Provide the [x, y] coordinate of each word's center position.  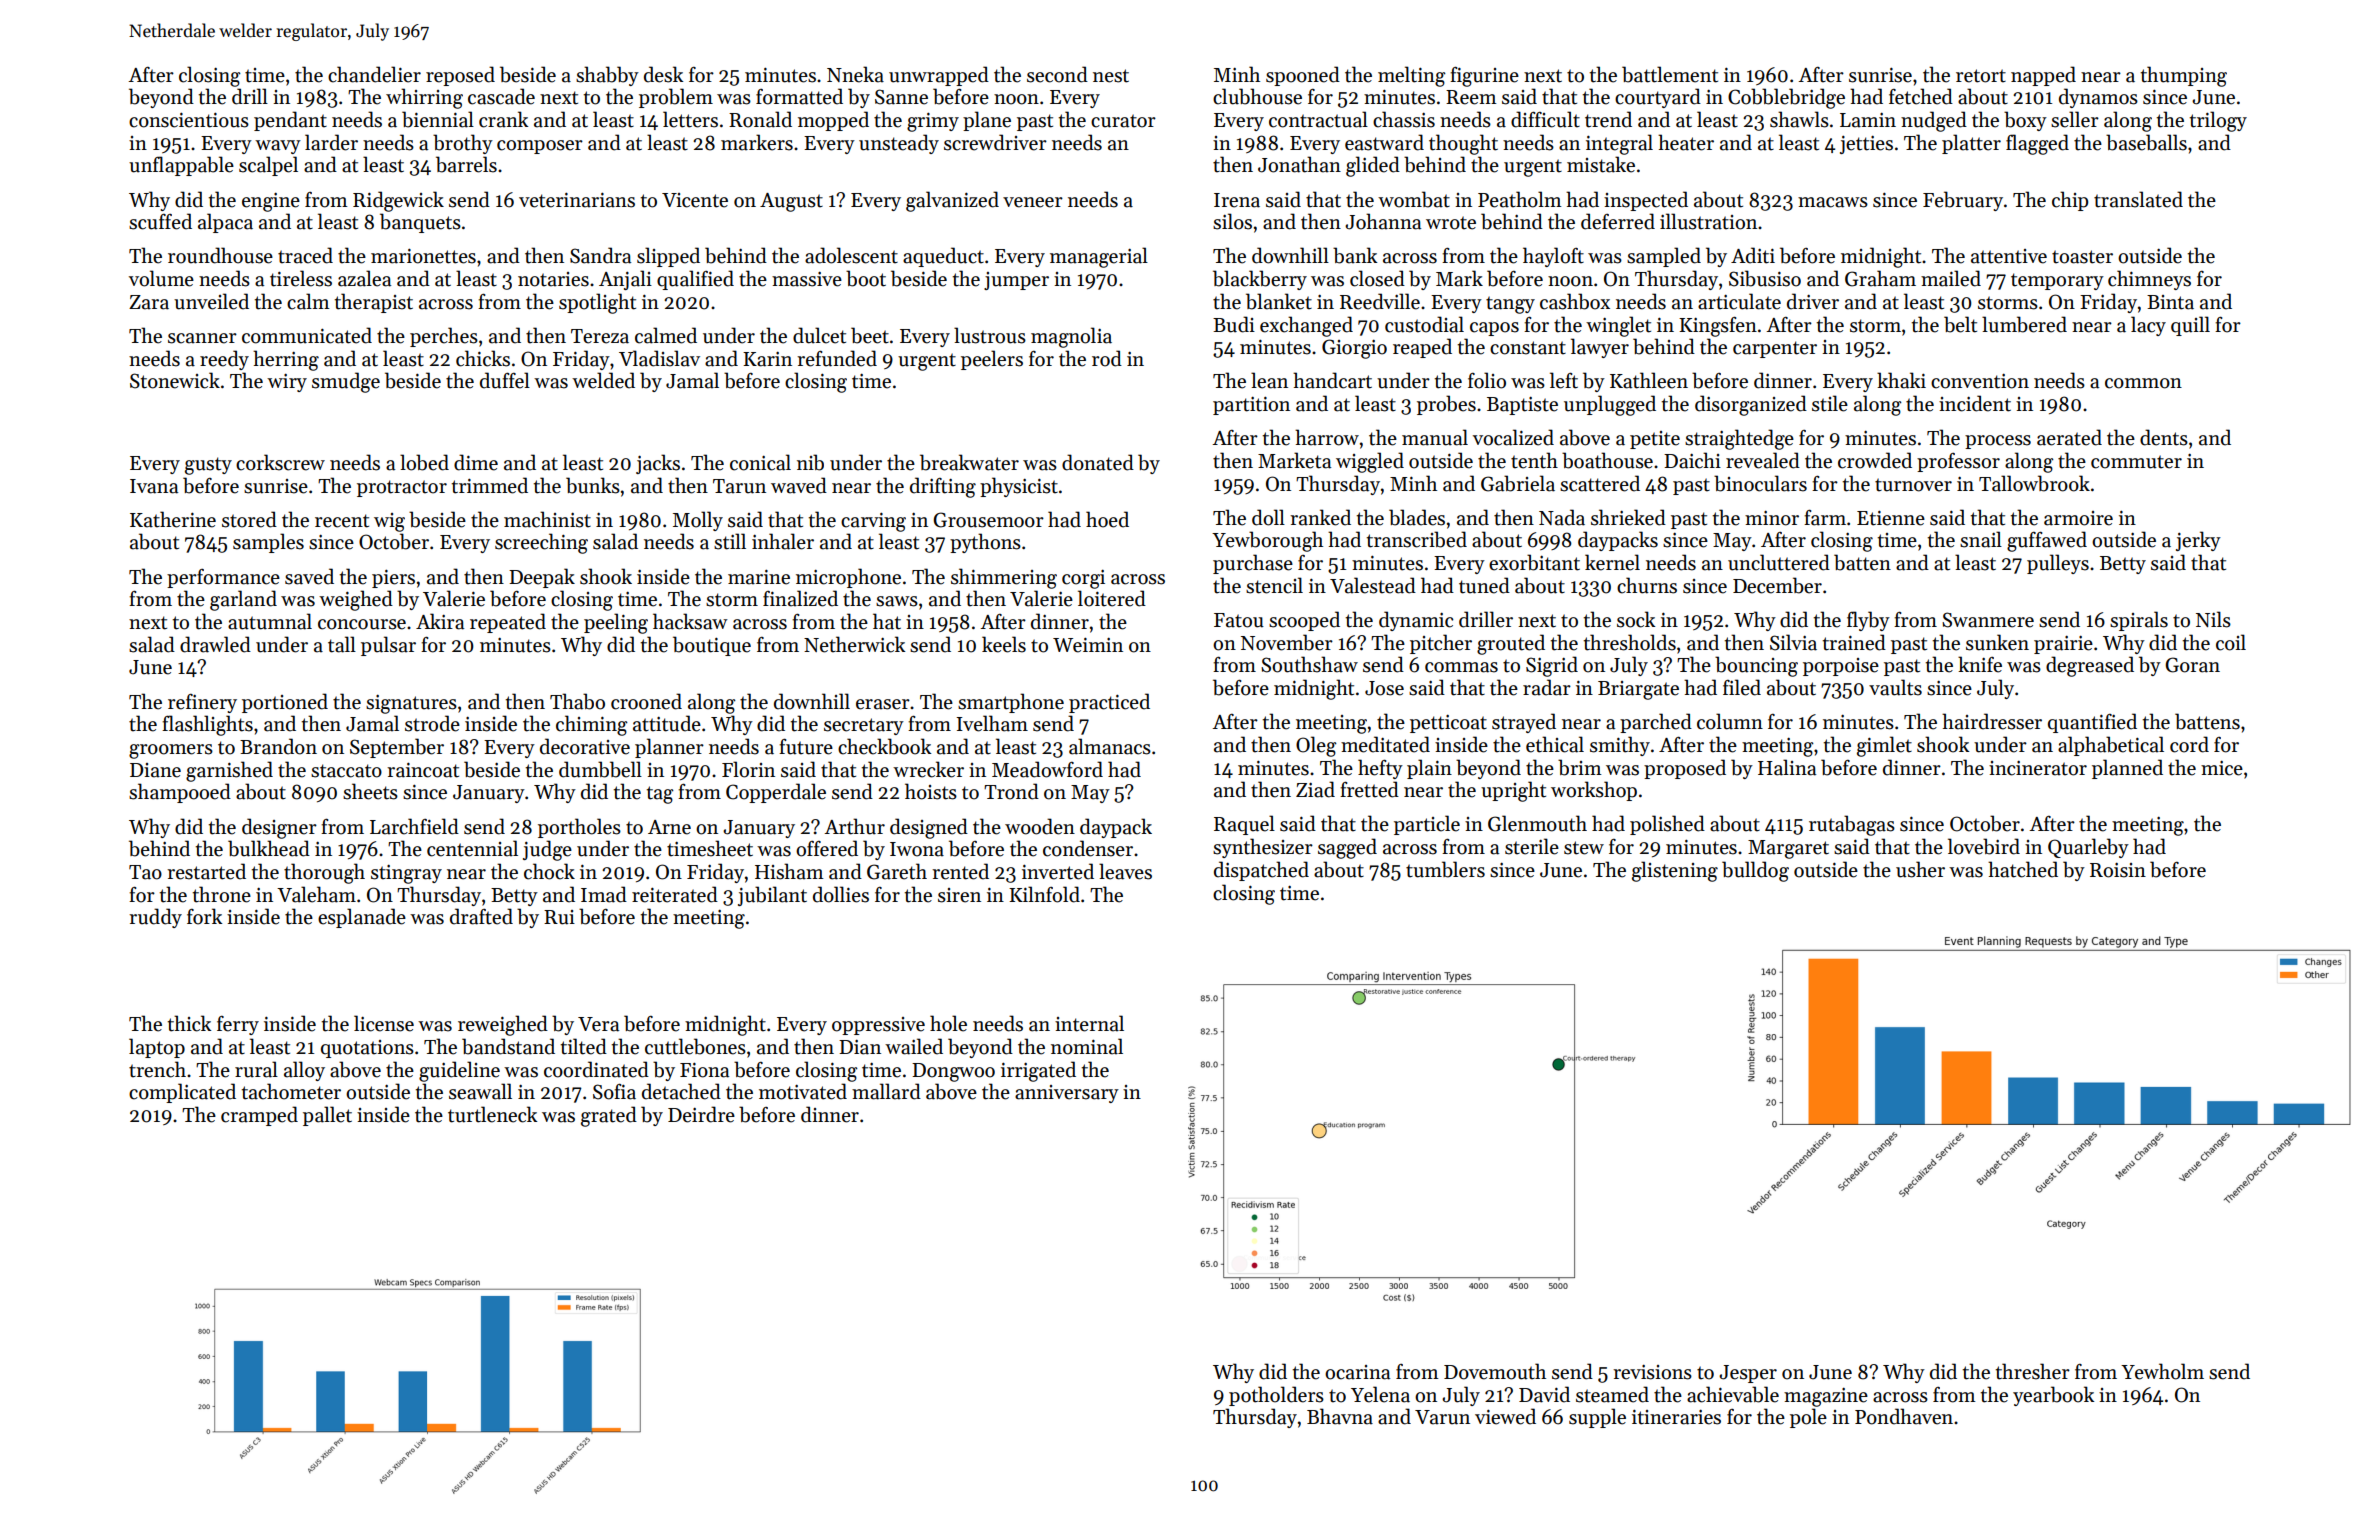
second [1057, 74]
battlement [1670, 74]
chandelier [374, 74]
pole [1808, 1418]
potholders [1276, 1396]
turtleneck [492, 1114]
